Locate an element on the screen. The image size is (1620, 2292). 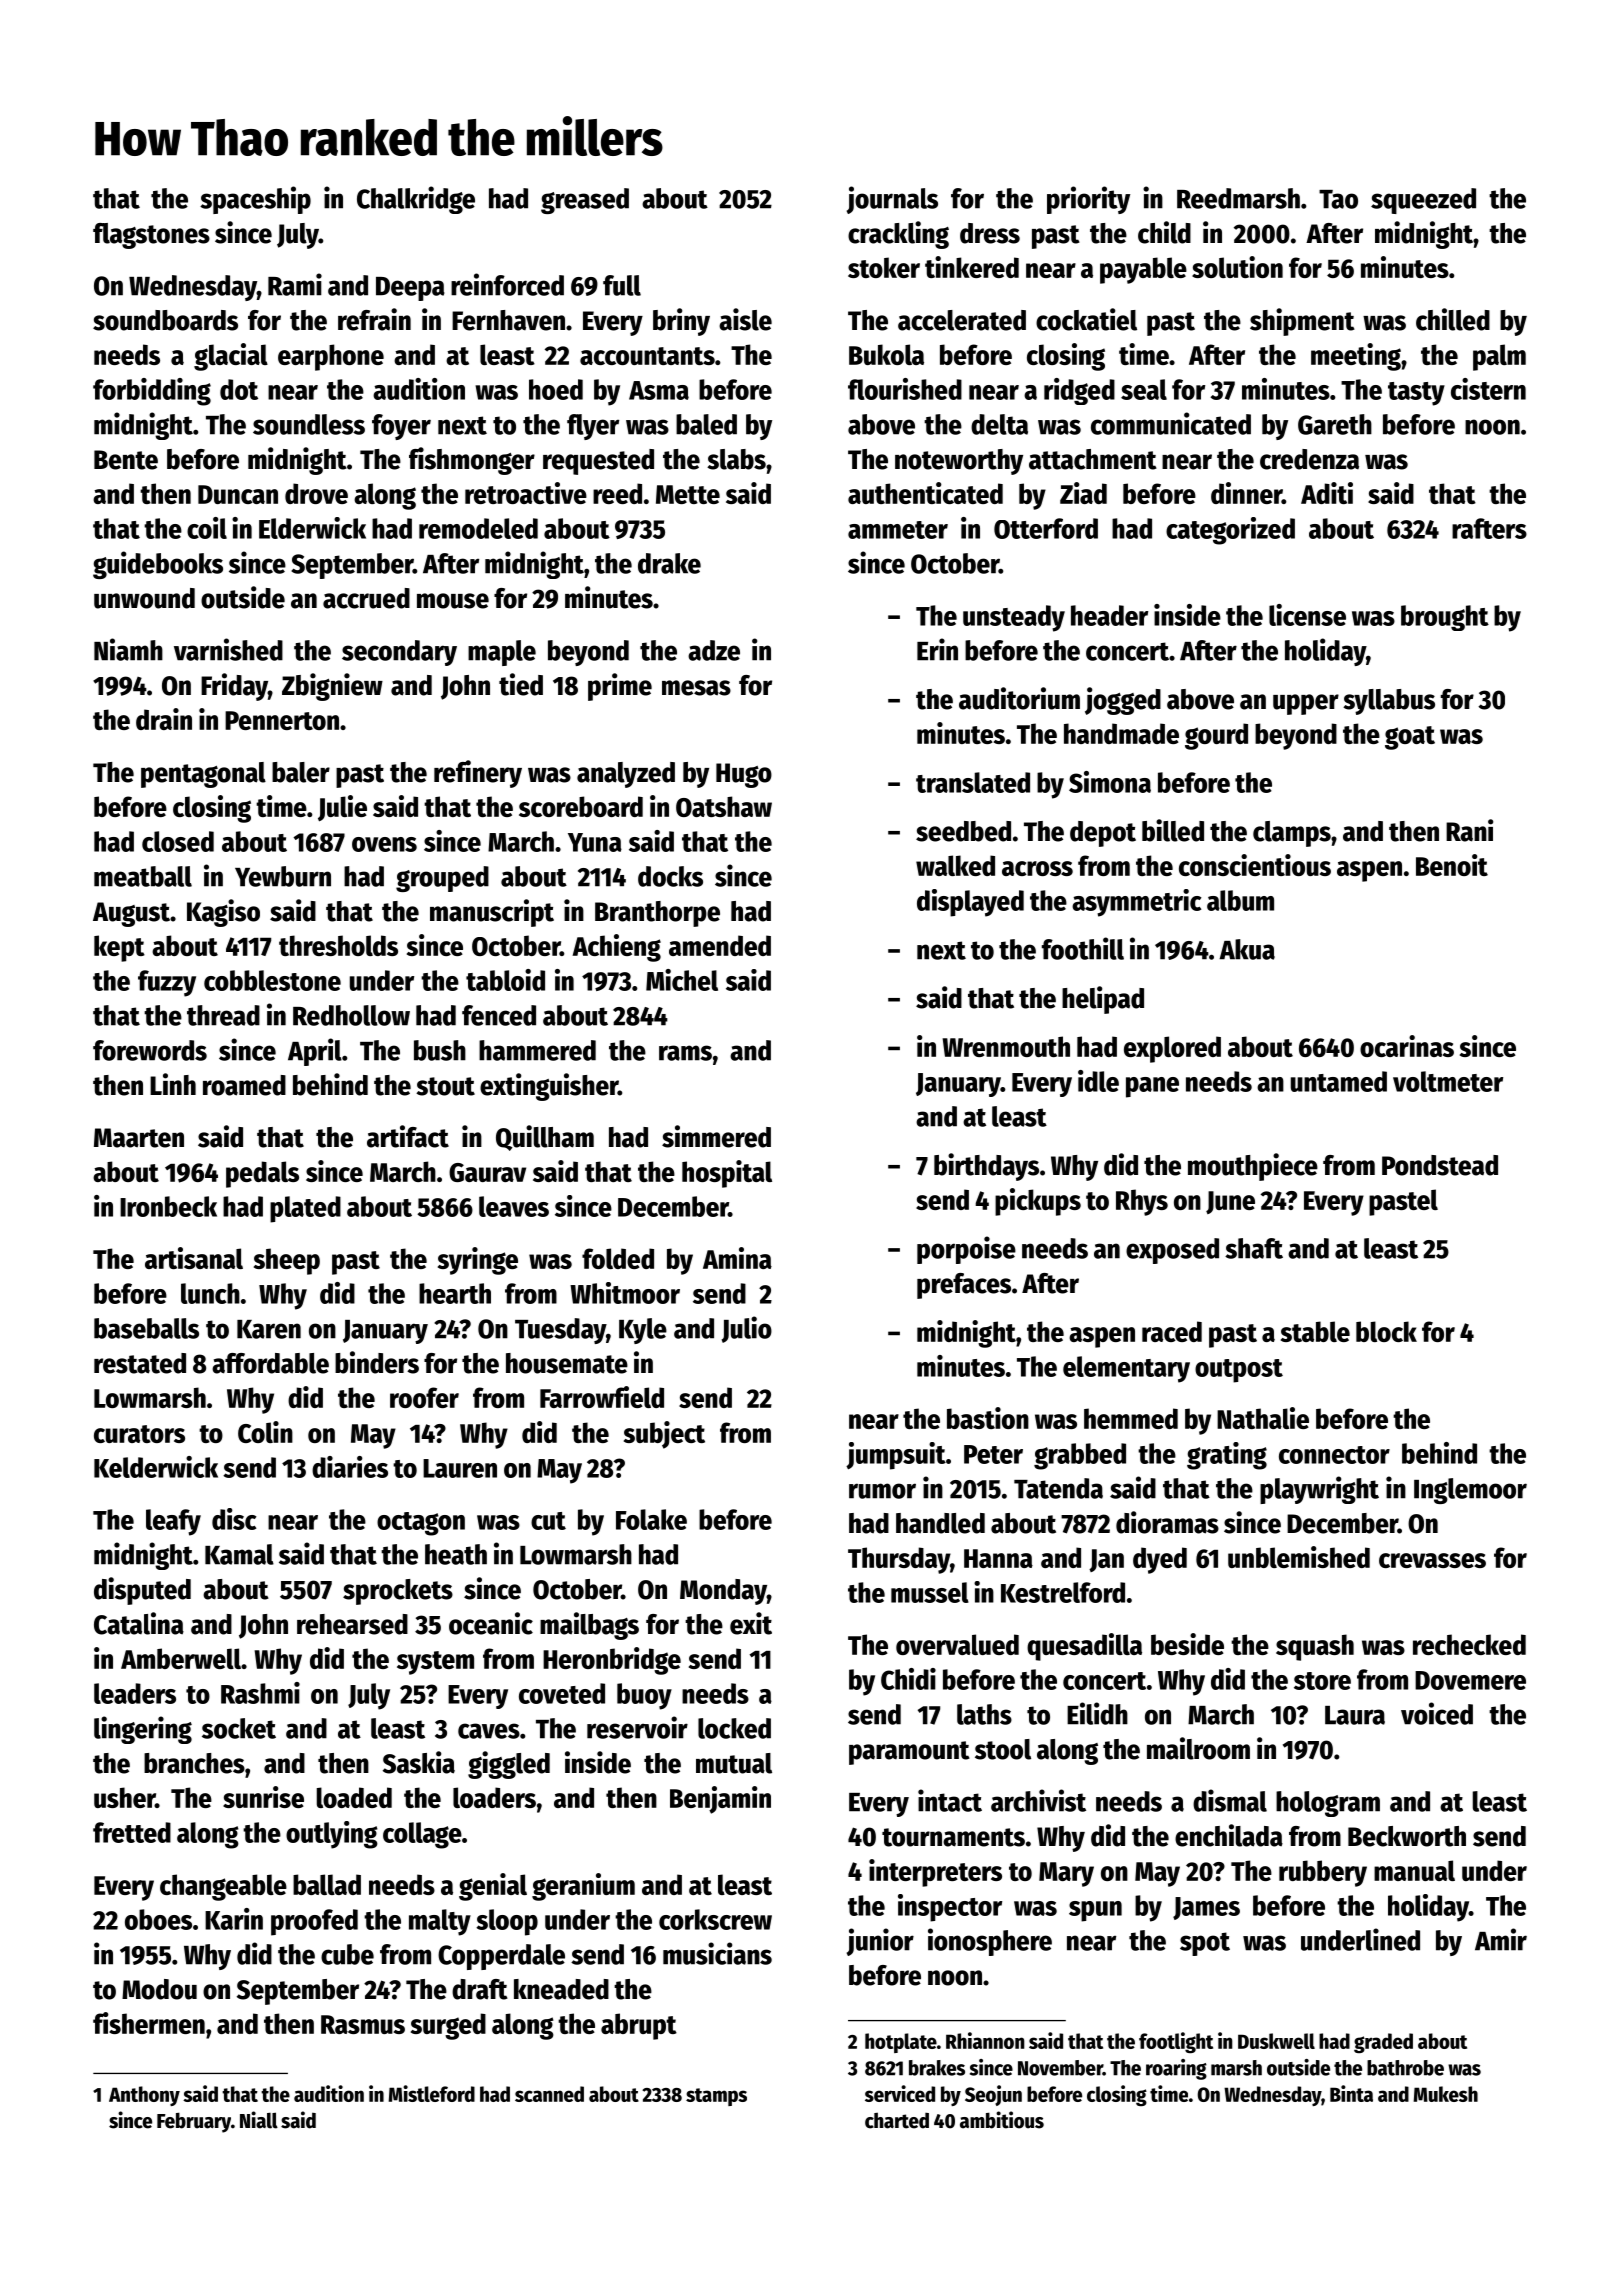
junior is located at coordinates (880, 1942).
